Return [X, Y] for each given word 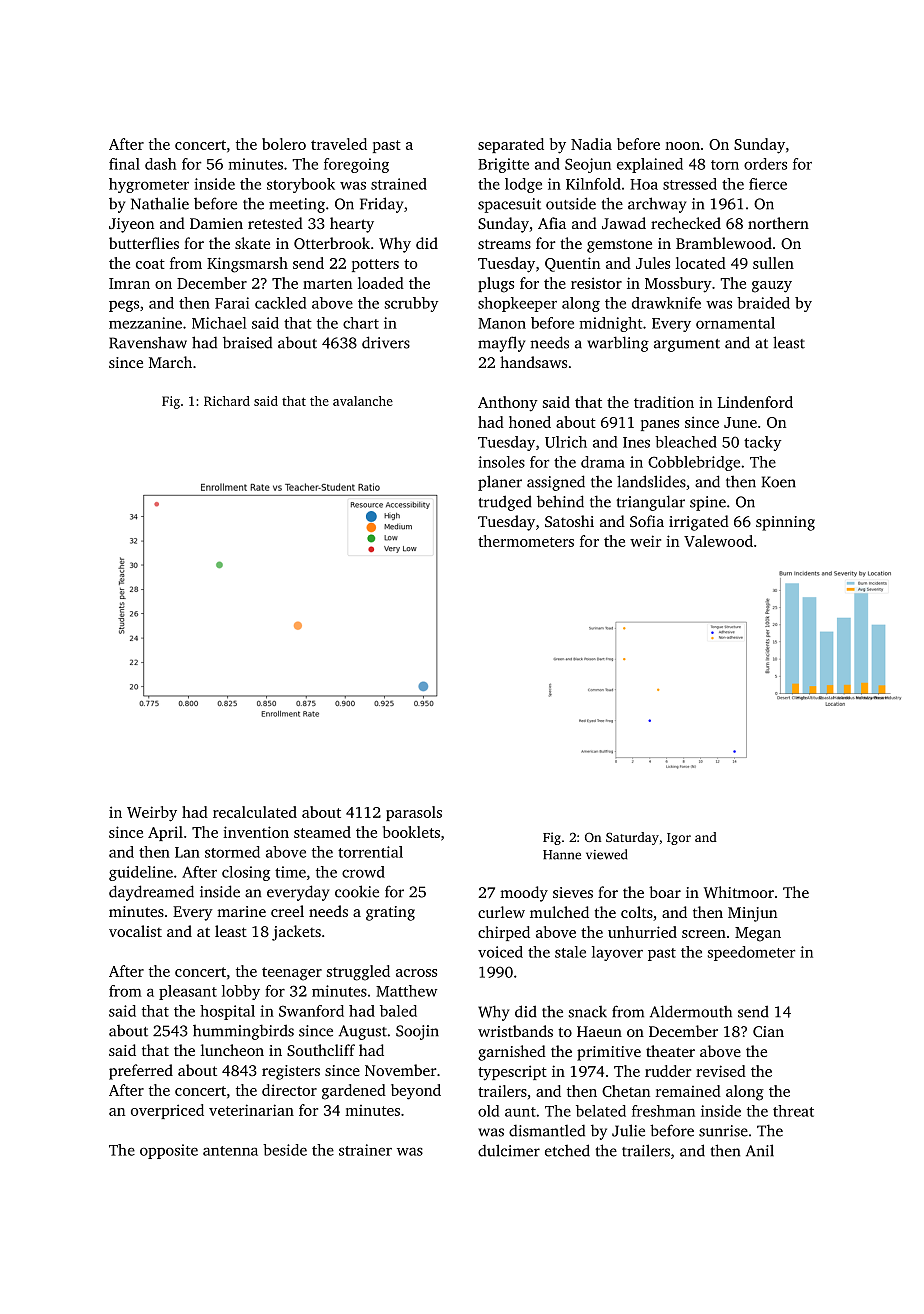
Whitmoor [739, 892]
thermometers [526, 541]
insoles [501, 462]
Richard [227, 401]
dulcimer [509, 1150]
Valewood [718, 541]
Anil [760, 1150]
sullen [773, 263]
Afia [552, 223]
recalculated [255, 812]
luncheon [232, 1050]
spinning [785, 523]
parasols [414, 813]
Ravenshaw [148, 342]
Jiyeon [131, 225]
